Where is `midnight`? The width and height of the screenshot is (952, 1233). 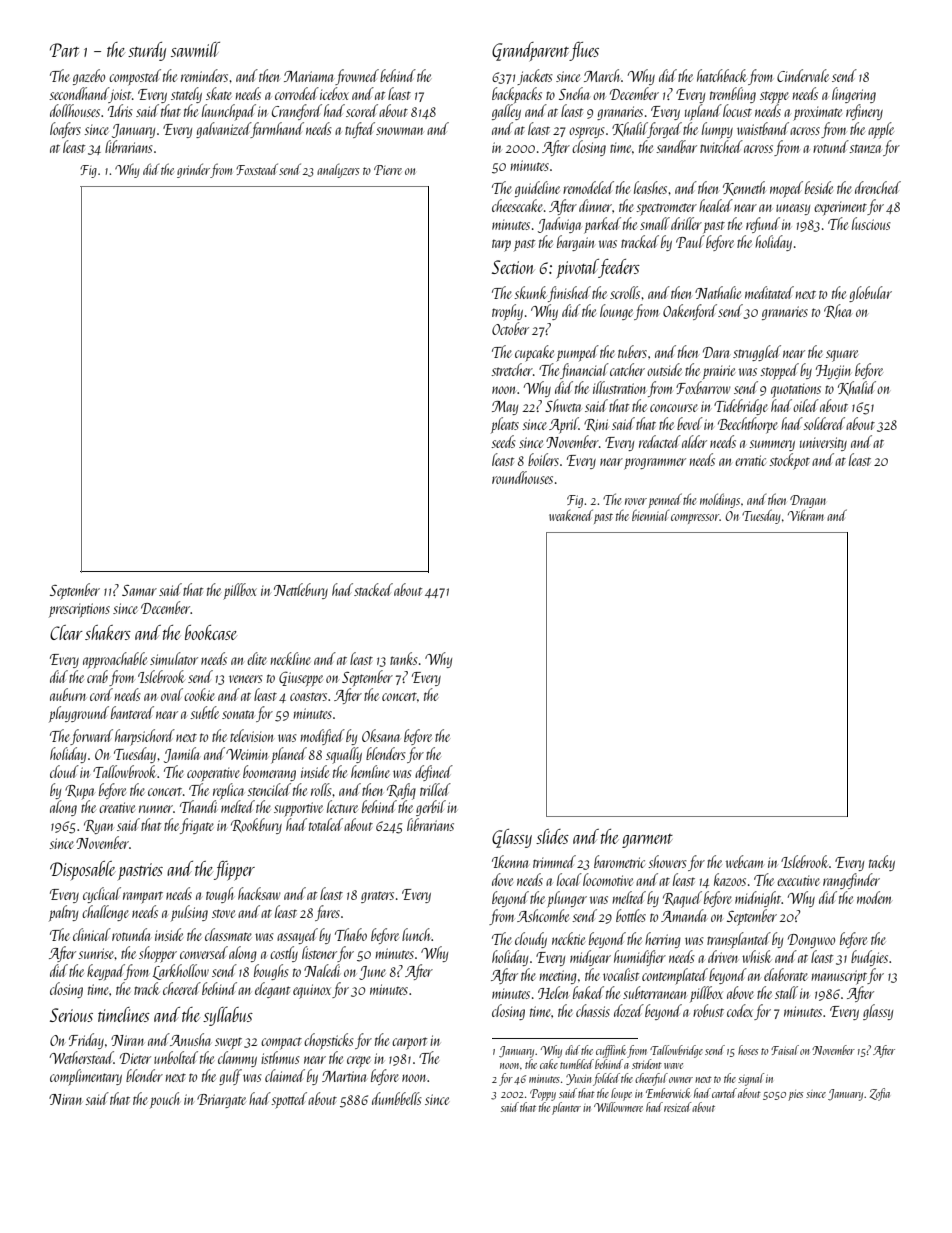 midnight is located at coordinates (758, 899).
